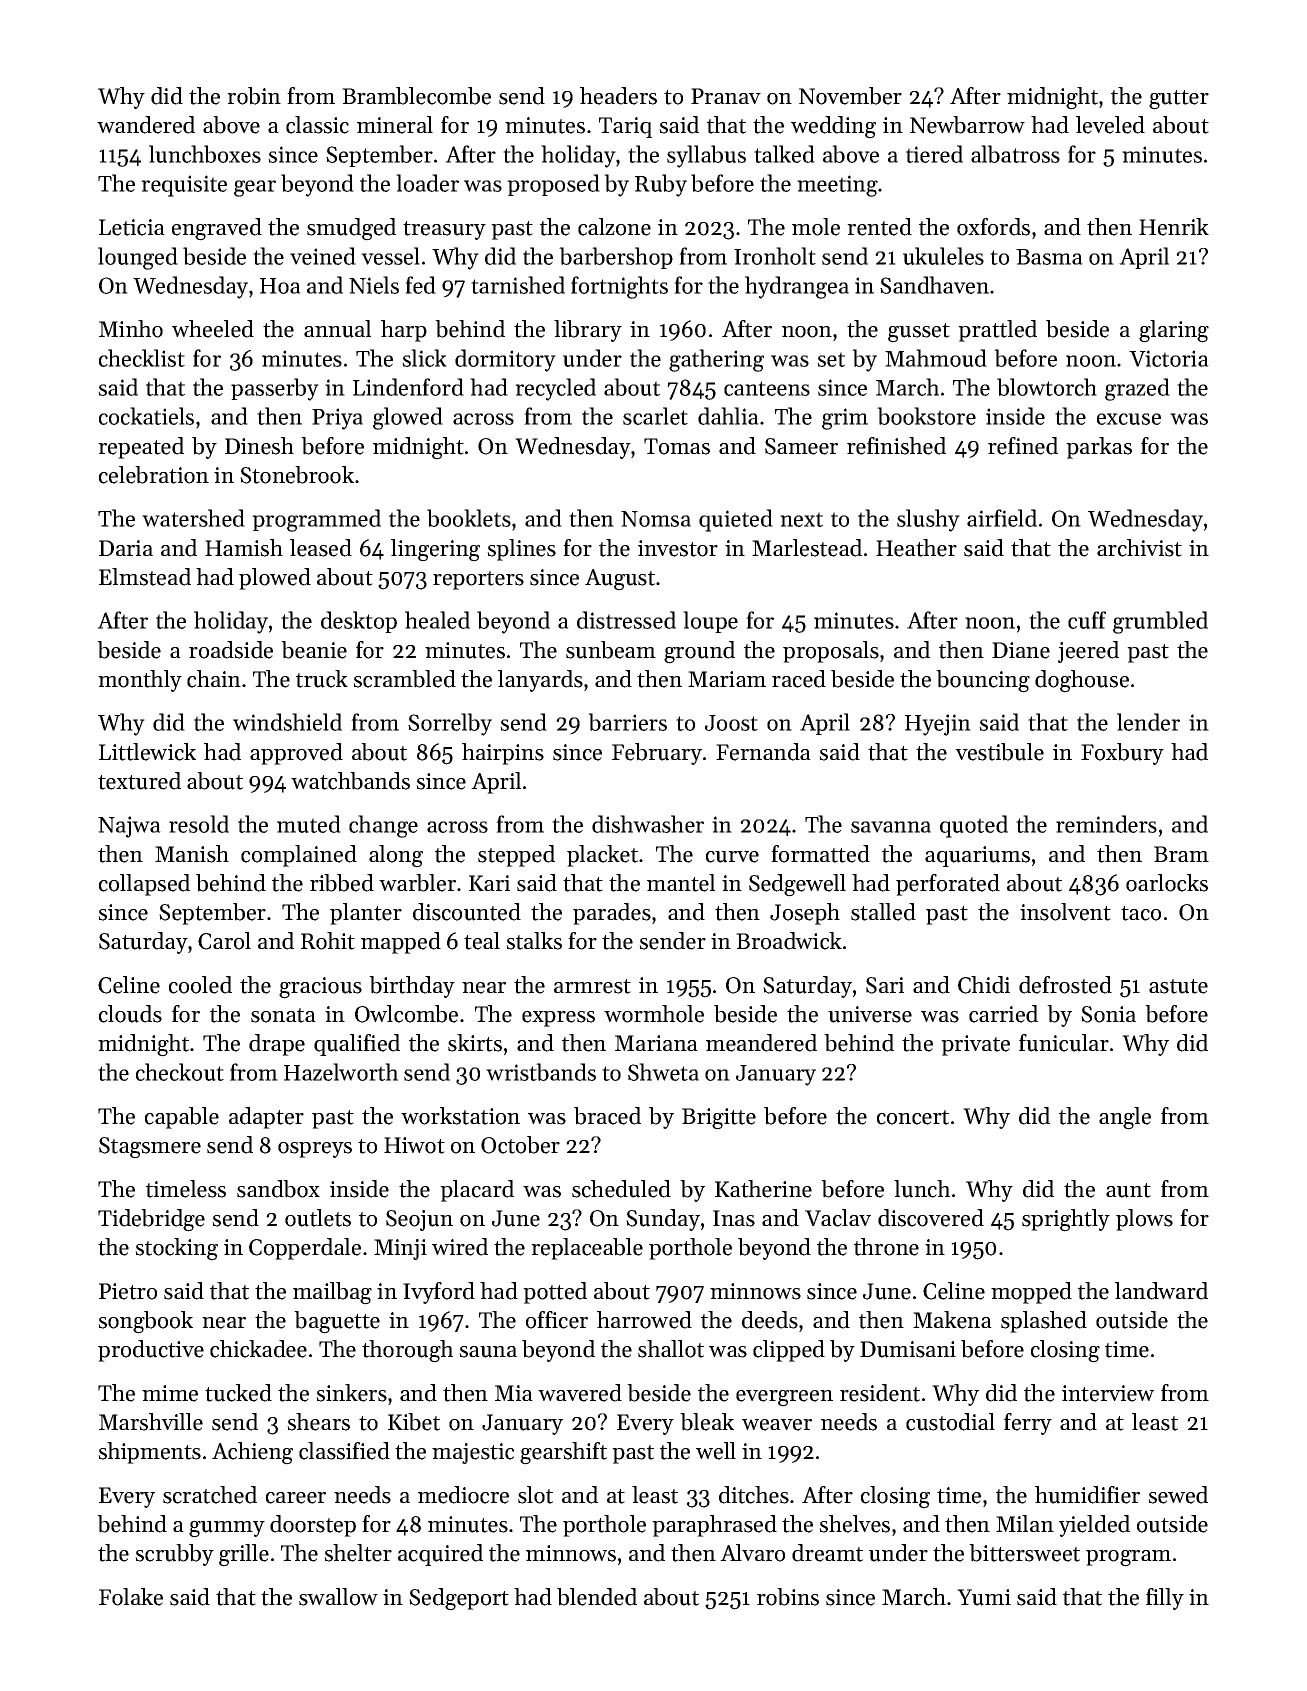 The height and width of the screenshot is (1691, 1307). Describe the element at coordinates (656, 519) in the screenshot. I see `Nomsa` at that location.
